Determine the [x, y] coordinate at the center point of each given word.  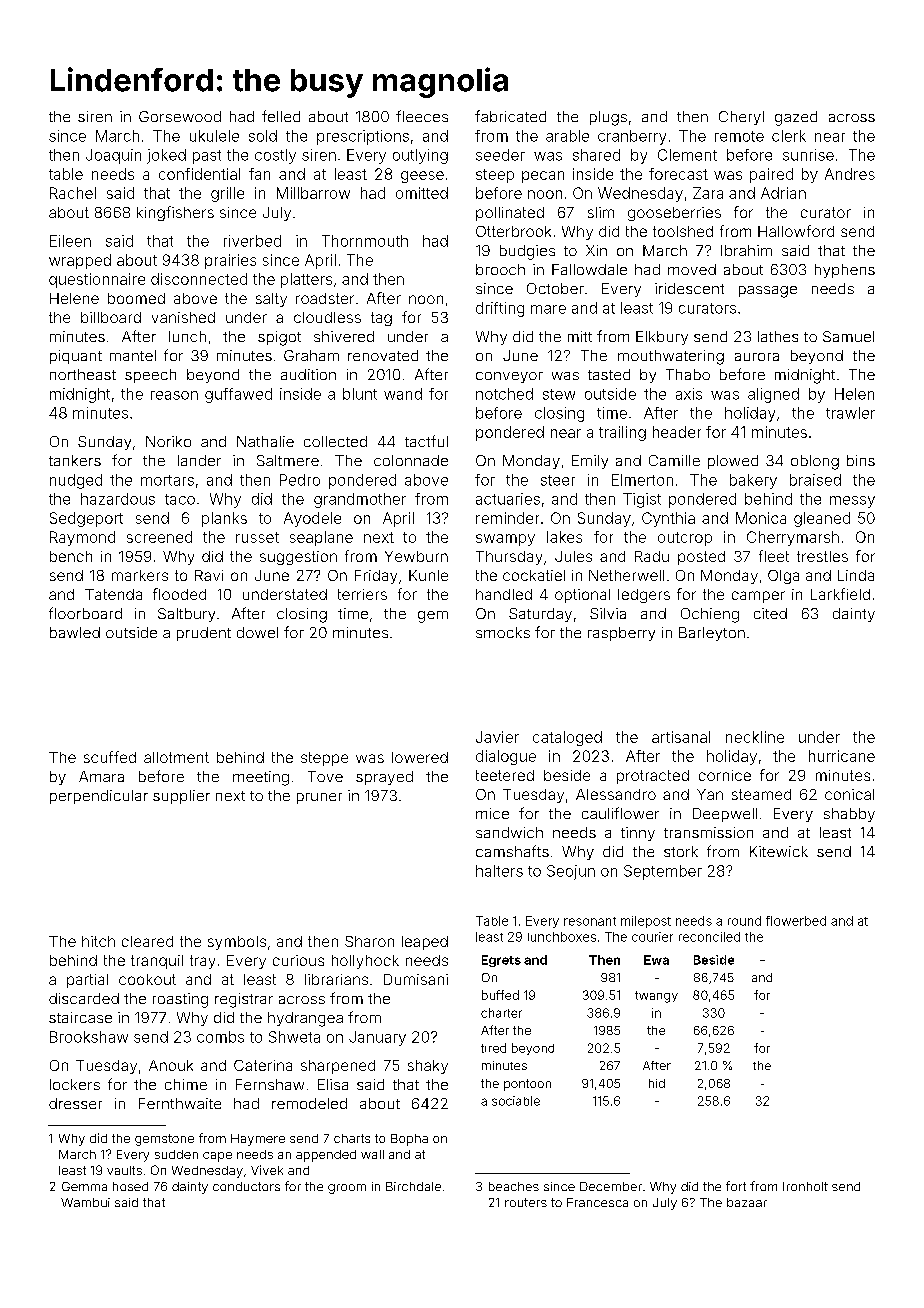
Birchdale [413, 1186]
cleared [147, 941]
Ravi [209, 575]
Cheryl [741, 118]
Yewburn [416, 556]
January [377, 1038]
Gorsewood [180, 116]
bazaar [747, 1202]
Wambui [85, 1202]
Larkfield [840, 594]
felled [281, 116]
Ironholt [805, 1186]
